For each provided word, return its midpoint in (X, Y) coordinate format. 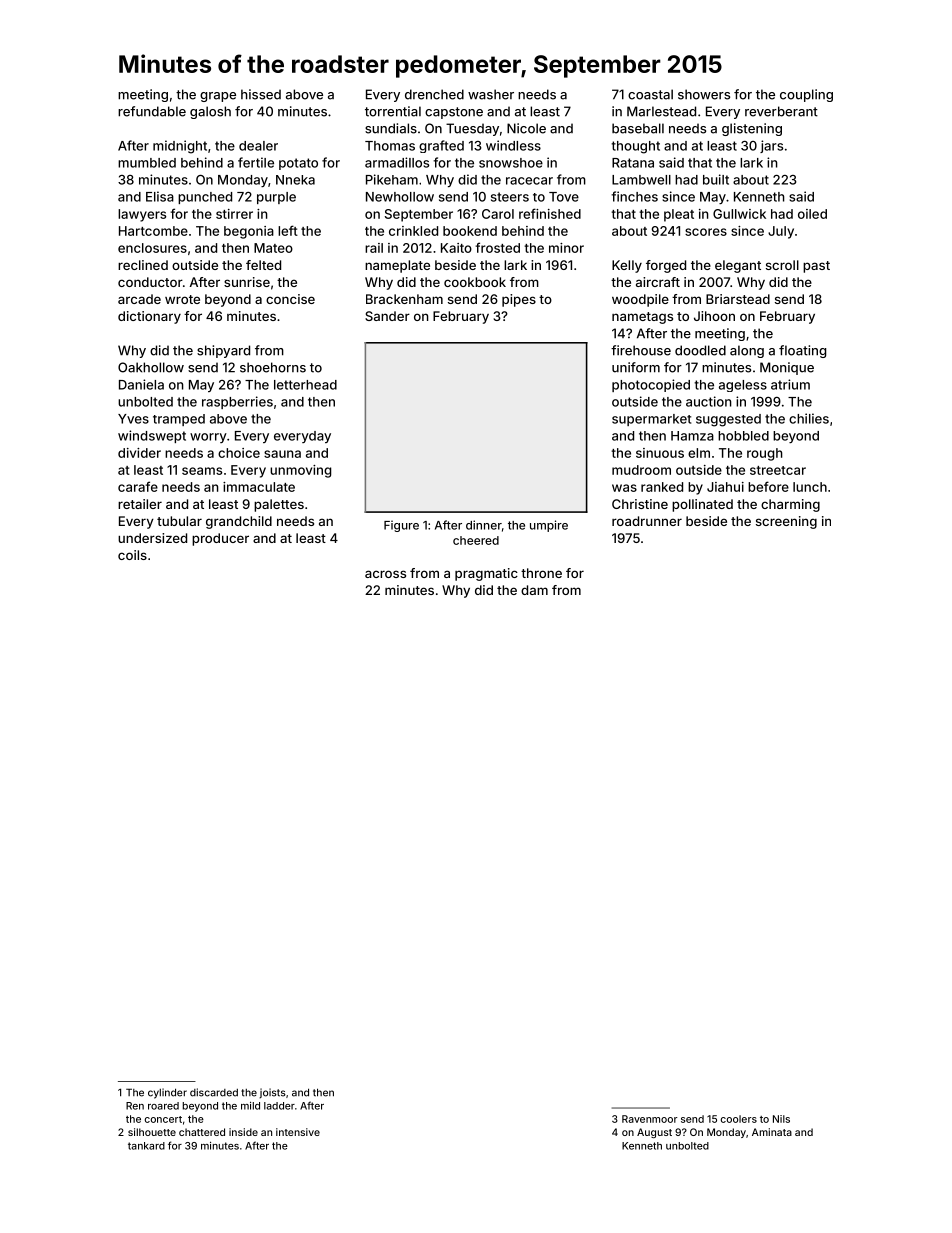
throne (541, 573)
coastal (650, 94)
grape (218, 97)
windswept (152, 436)
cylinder (167, 1093)
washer (491, 94)
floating (802, 351)
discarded (214, 1092)
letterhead (305, 385)
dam (534, 590)
